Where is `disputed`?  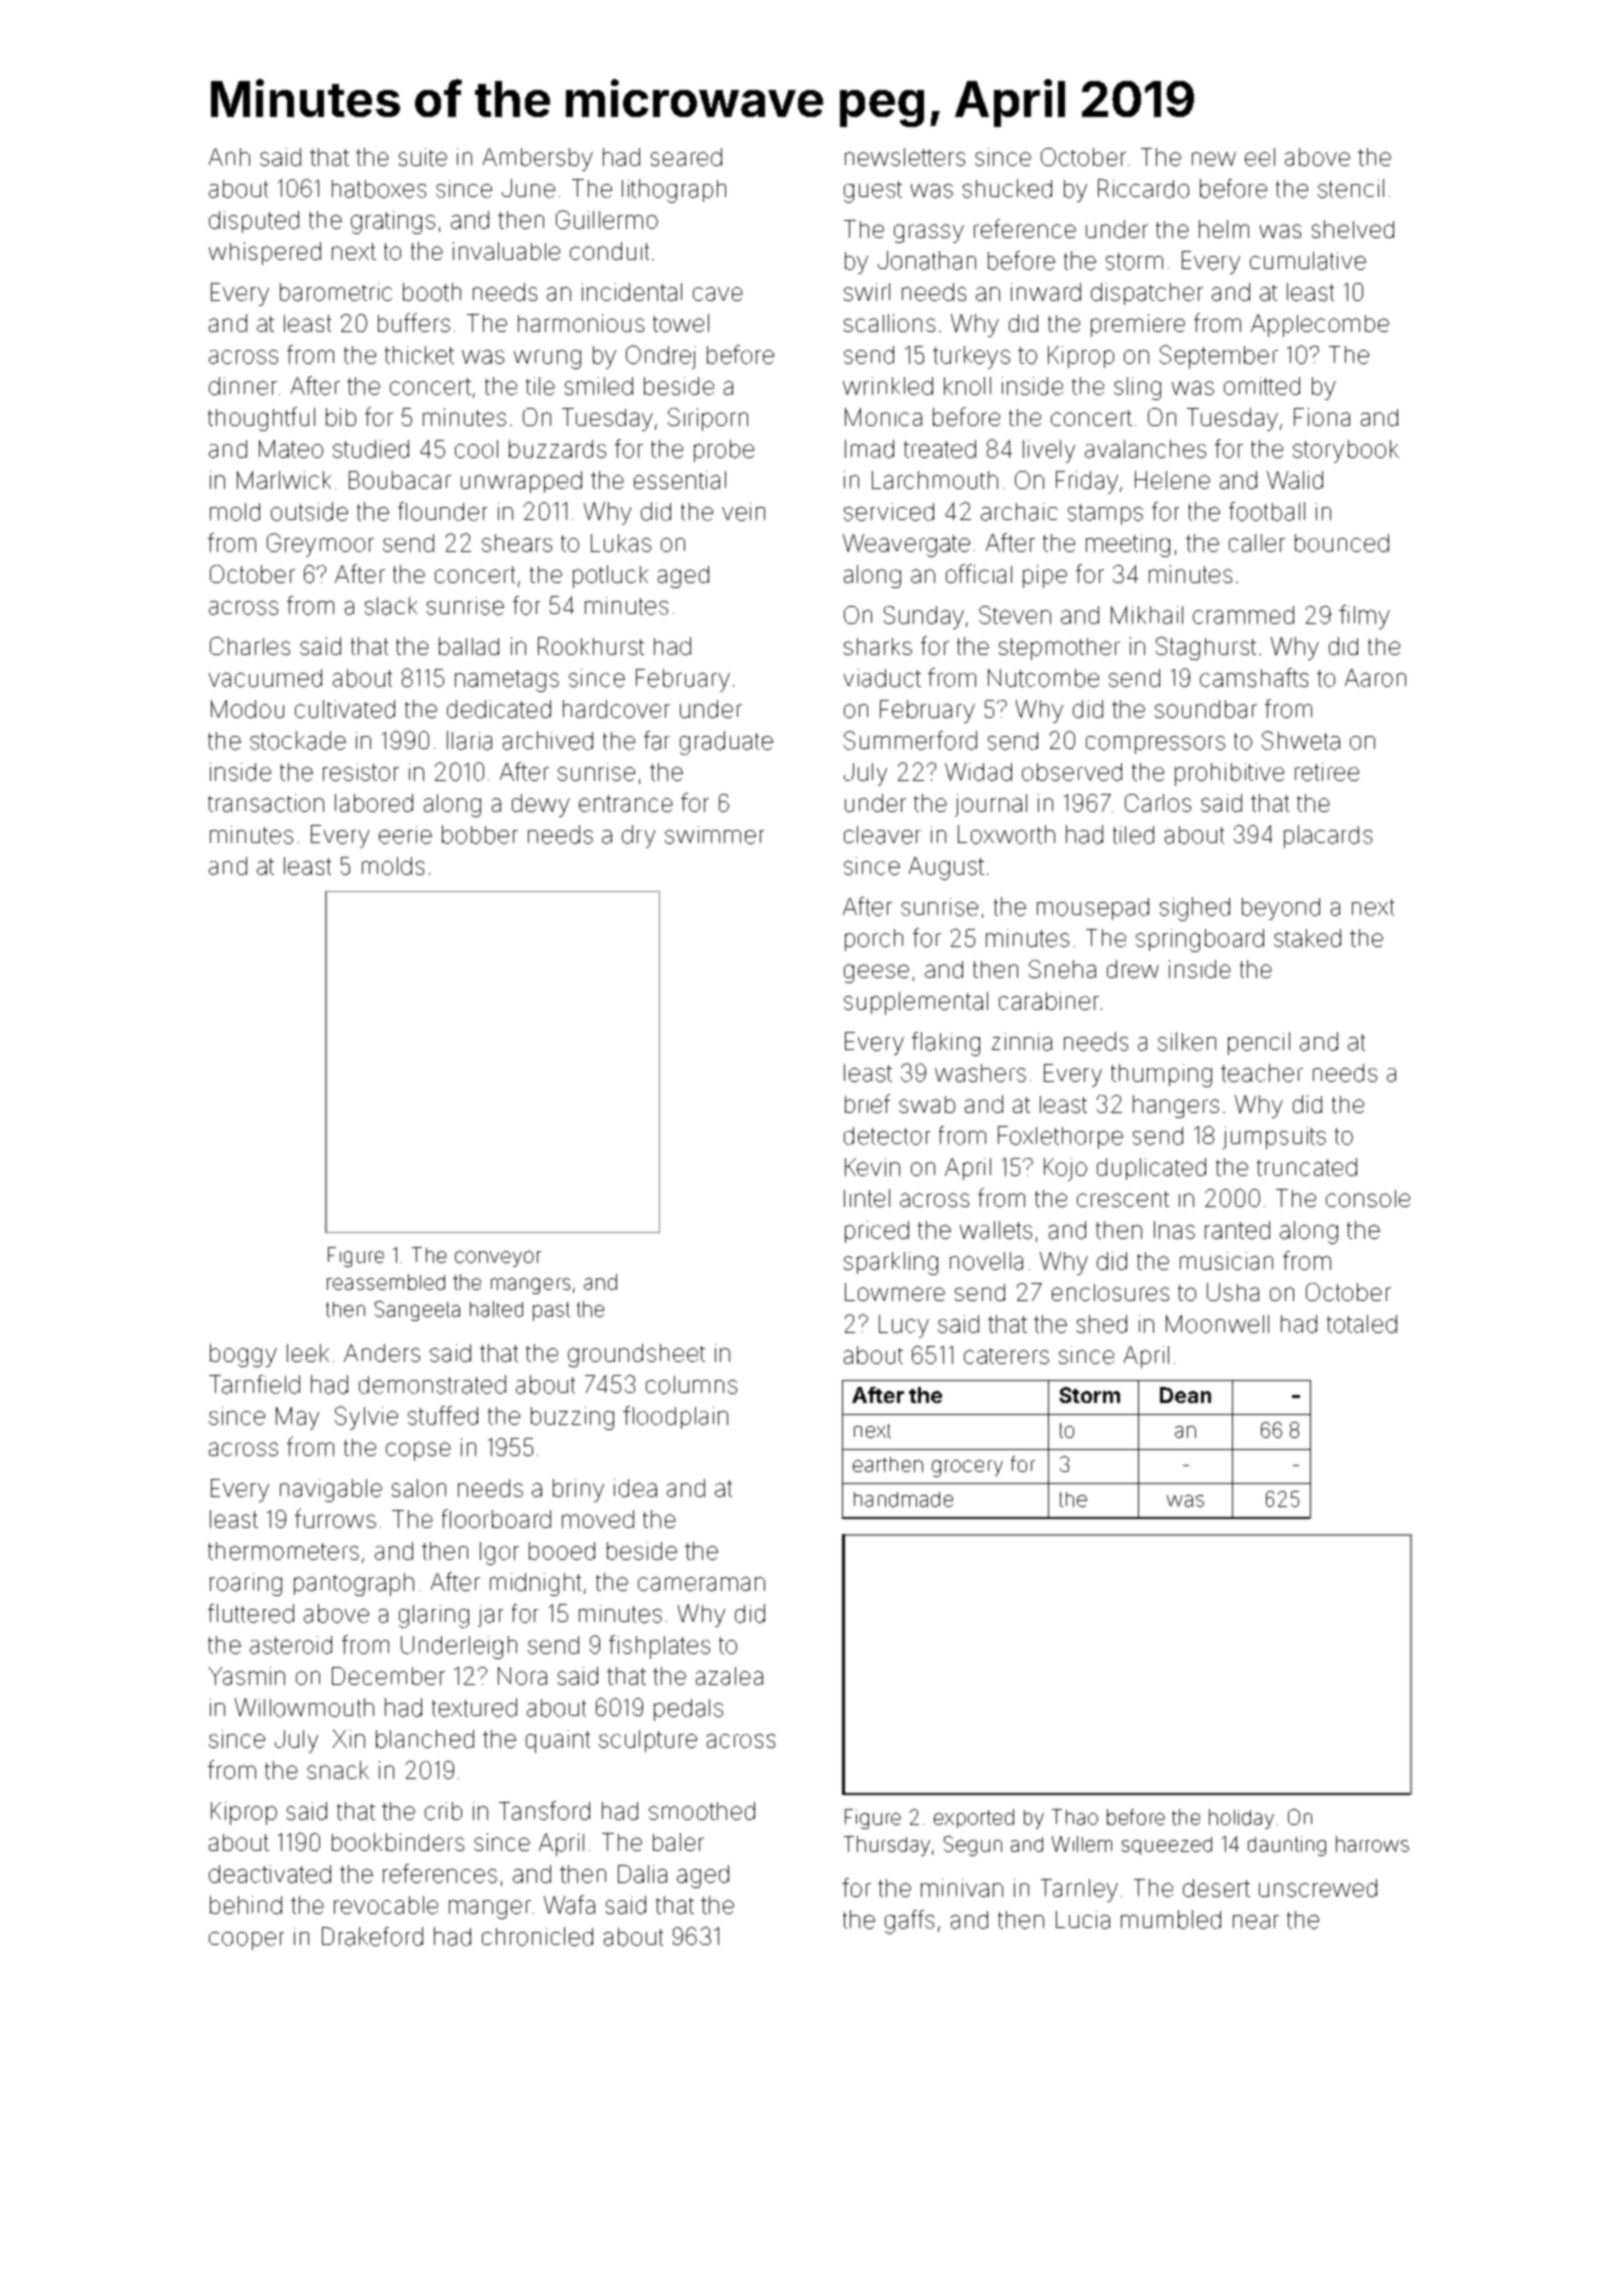
disputed is located at coordinates (254, 222).
